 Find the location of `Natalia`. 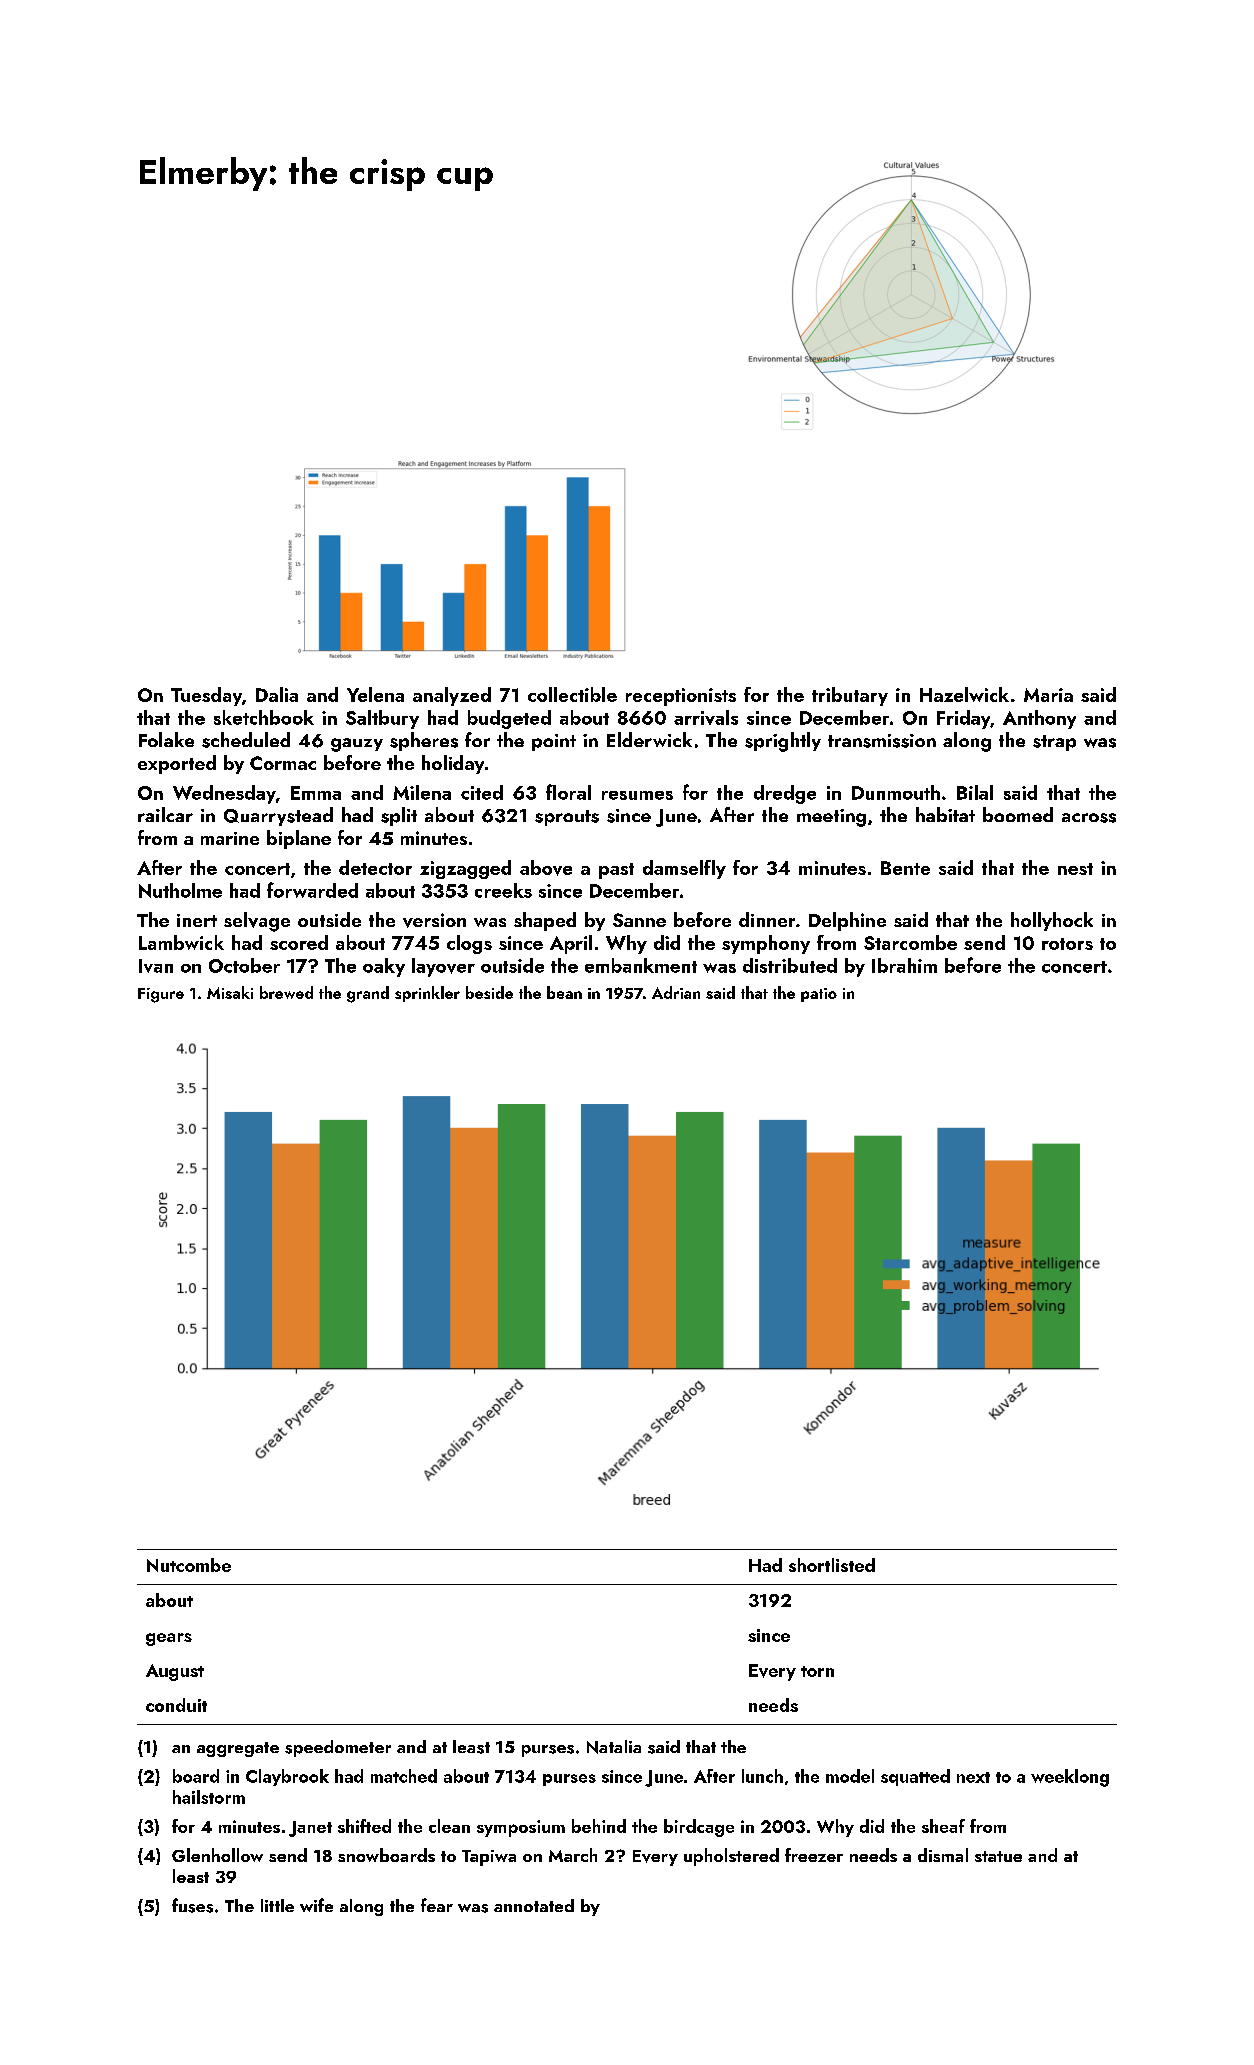

Natalia is located at coordinates (614, 1747).
